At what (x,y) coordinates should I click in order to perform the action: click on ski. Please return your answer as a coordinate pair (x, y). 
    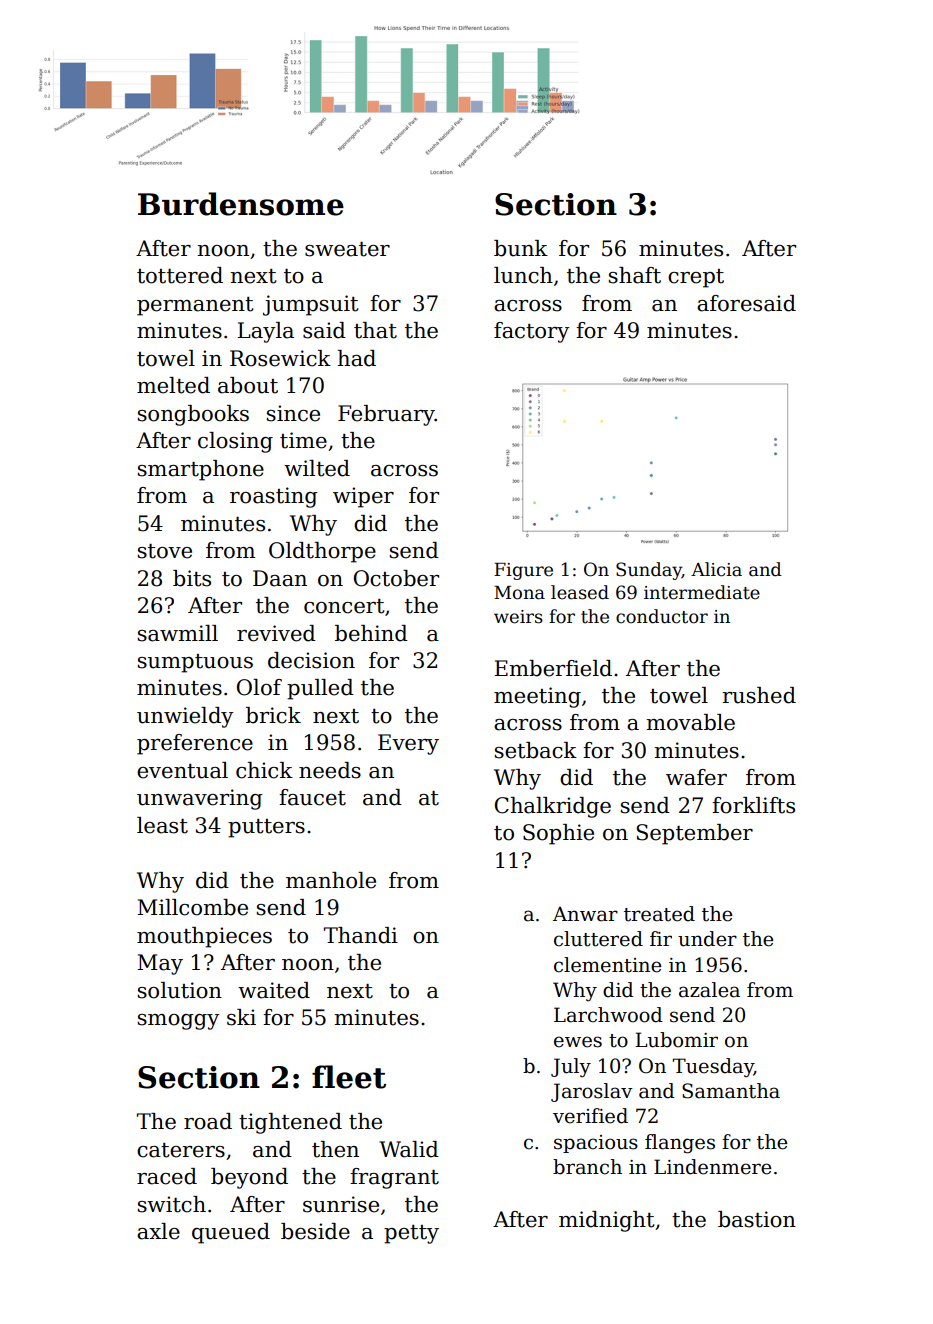
    Looking at the image, I should click on (241, 1017).
